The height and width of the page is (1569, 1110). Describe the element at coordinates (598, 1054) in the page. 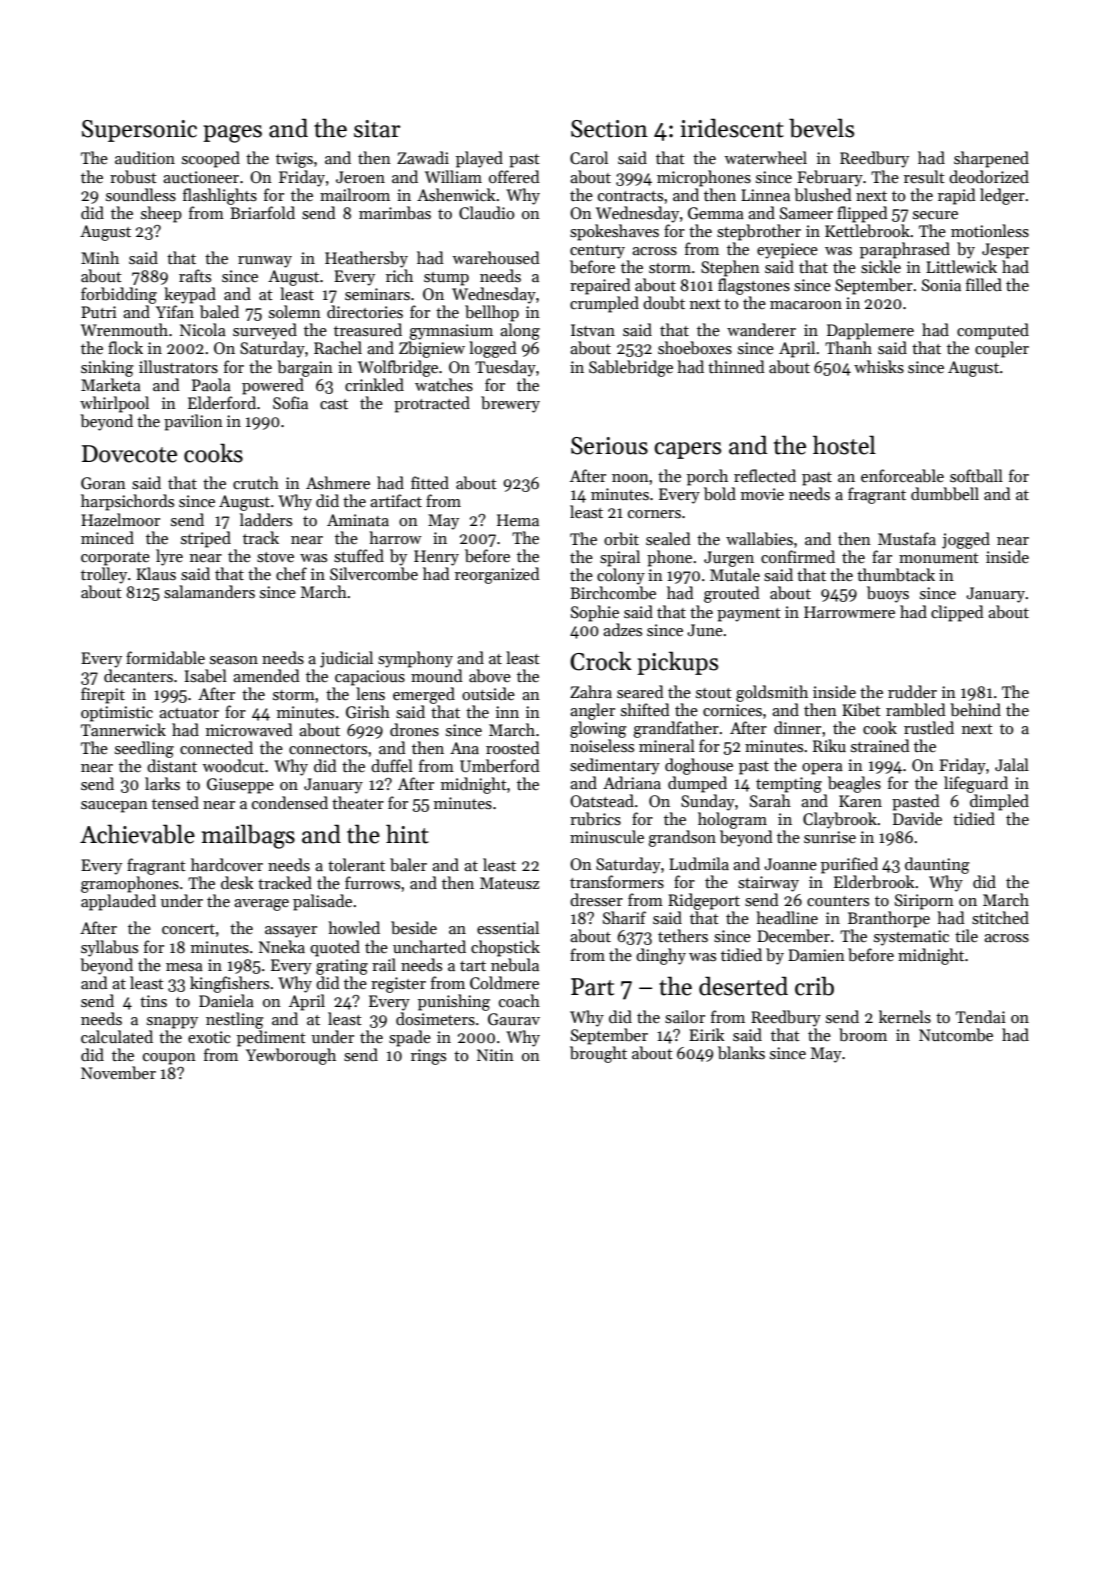

I see `brought` at that location.
